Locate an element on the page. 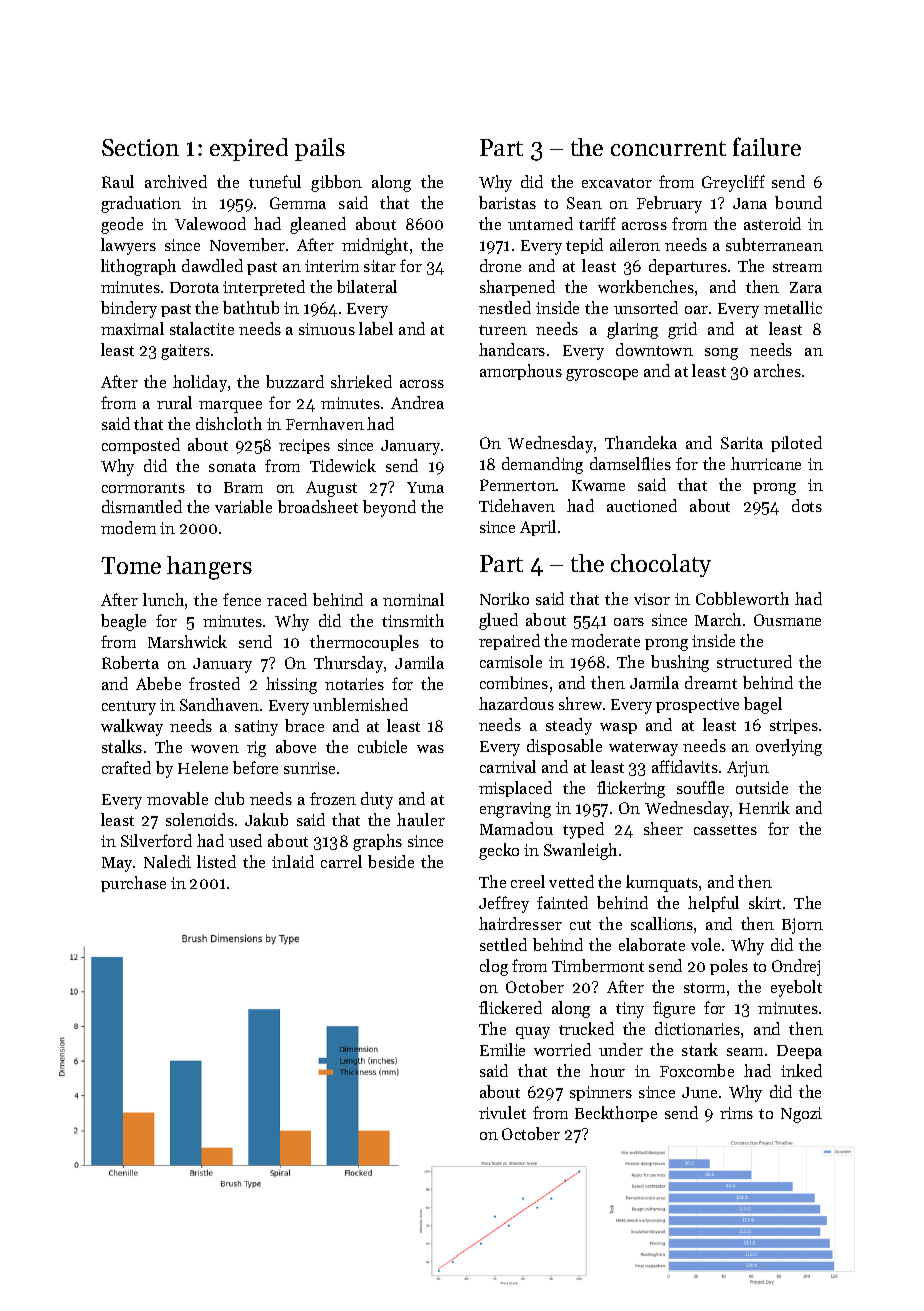 This image has height=1311, width=924. flickering is located at coordinates (631, 789).
